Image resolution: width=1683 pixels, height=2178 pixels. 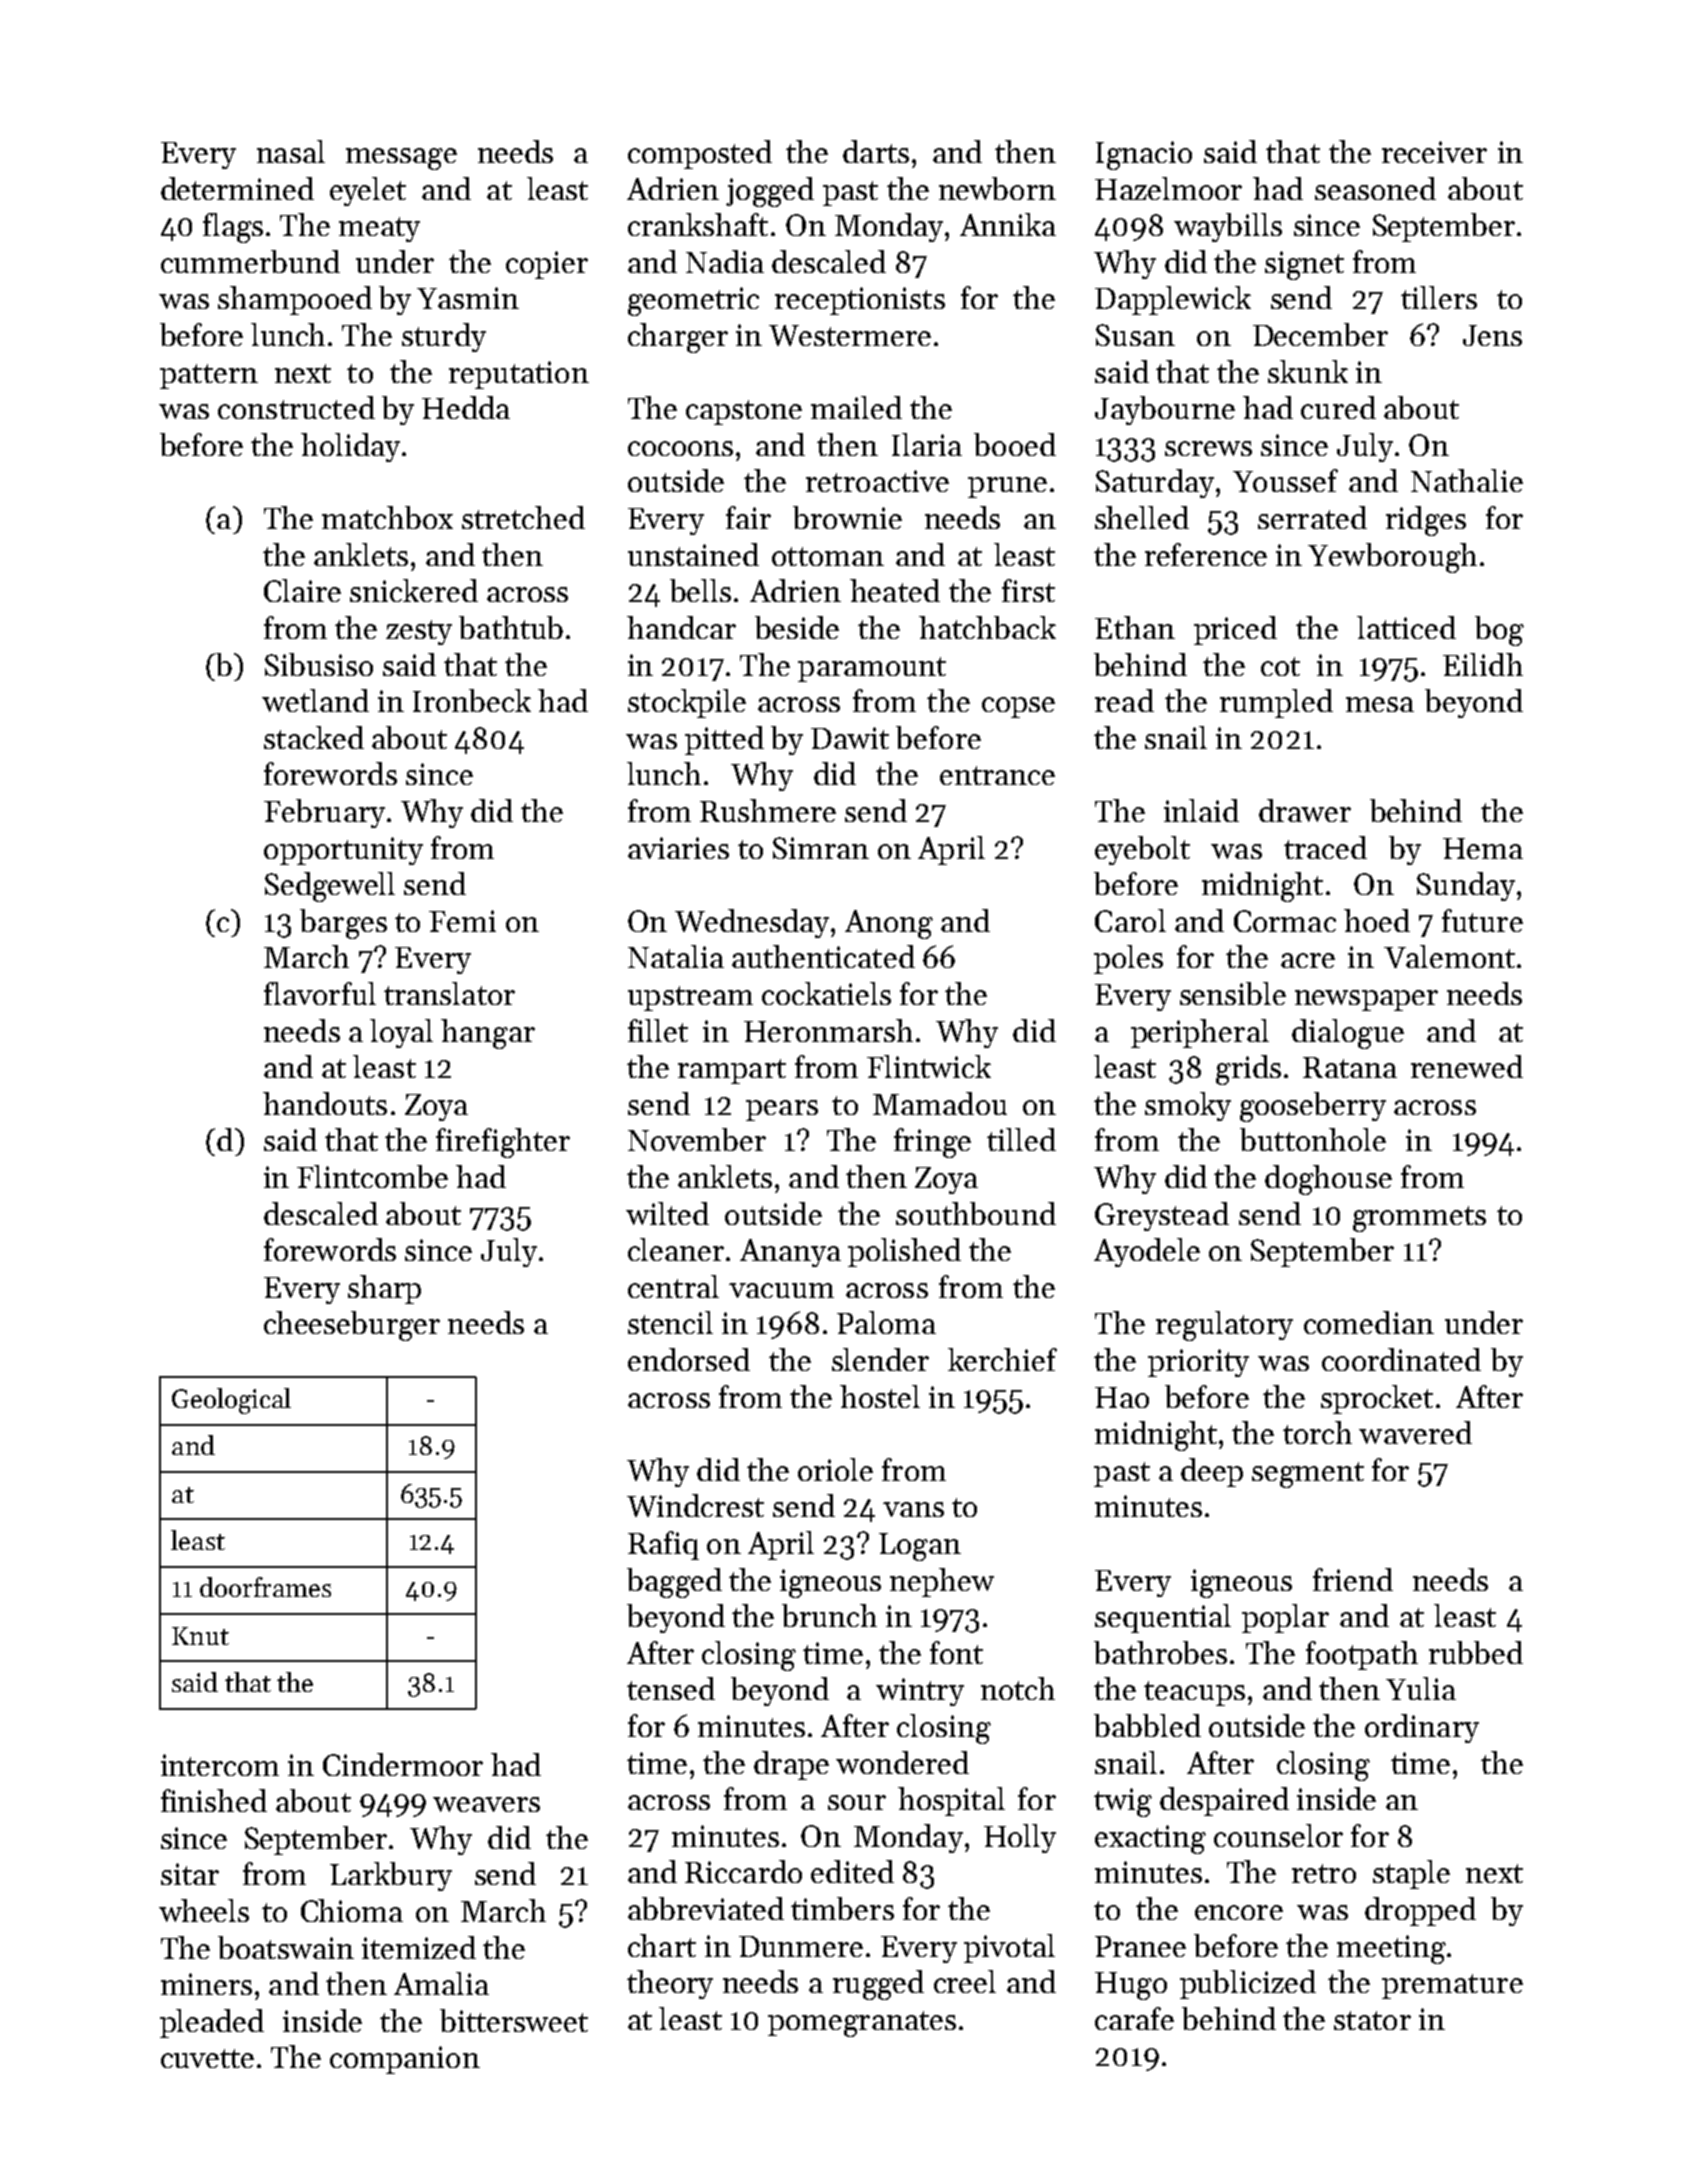 I want to click on receiver, so click(x=1434, y=152).
